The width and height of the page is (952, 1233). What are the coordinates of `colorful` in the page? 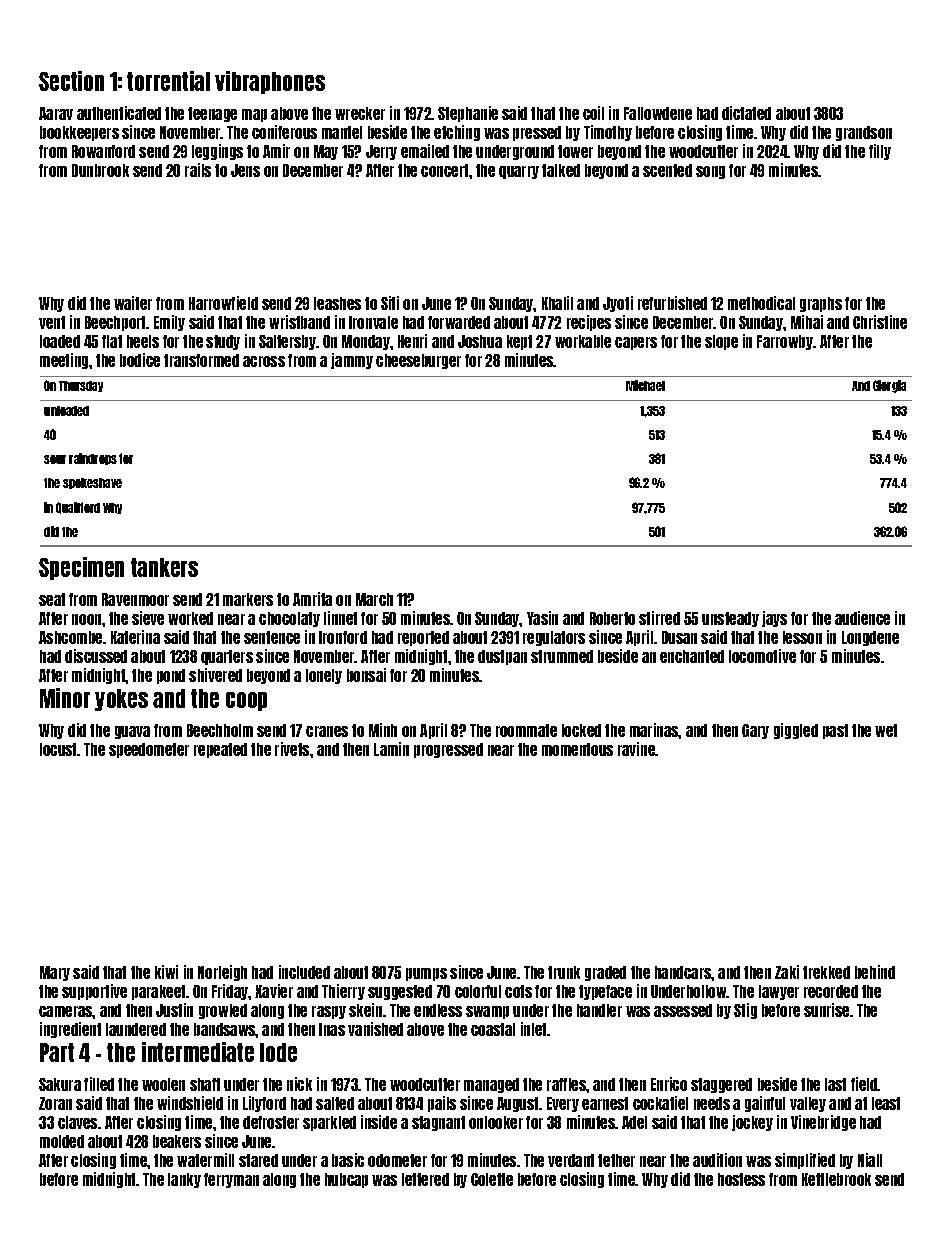 It's located at (478, 991).
